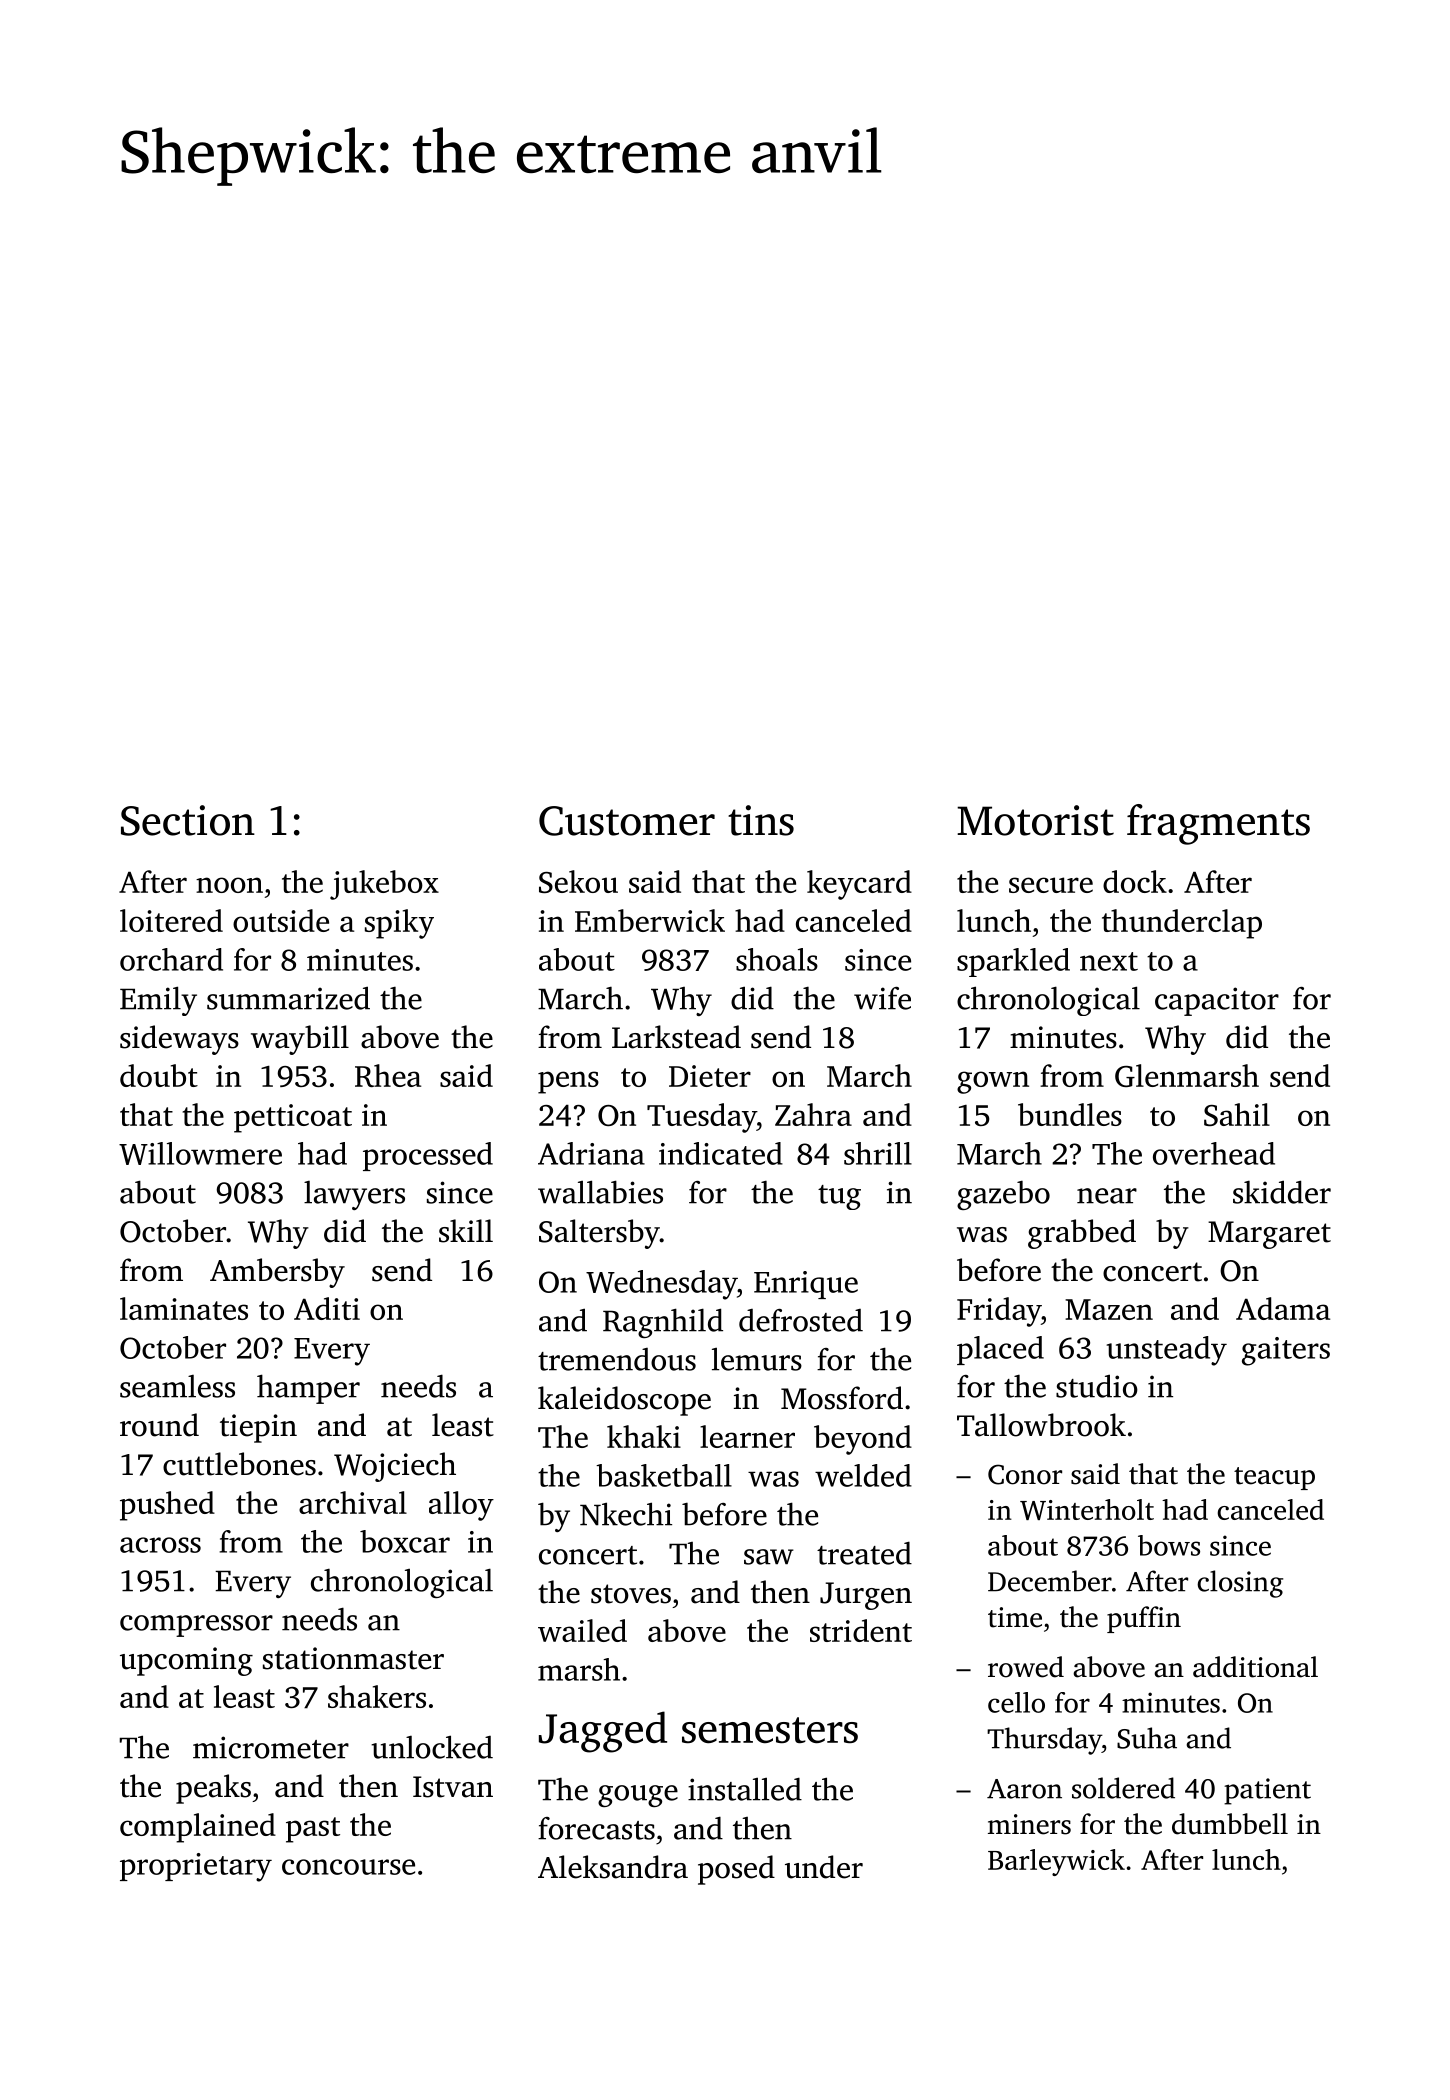  Describe the element at coordinates (188, 820) in the screenshot. I see `Section` at that location.
